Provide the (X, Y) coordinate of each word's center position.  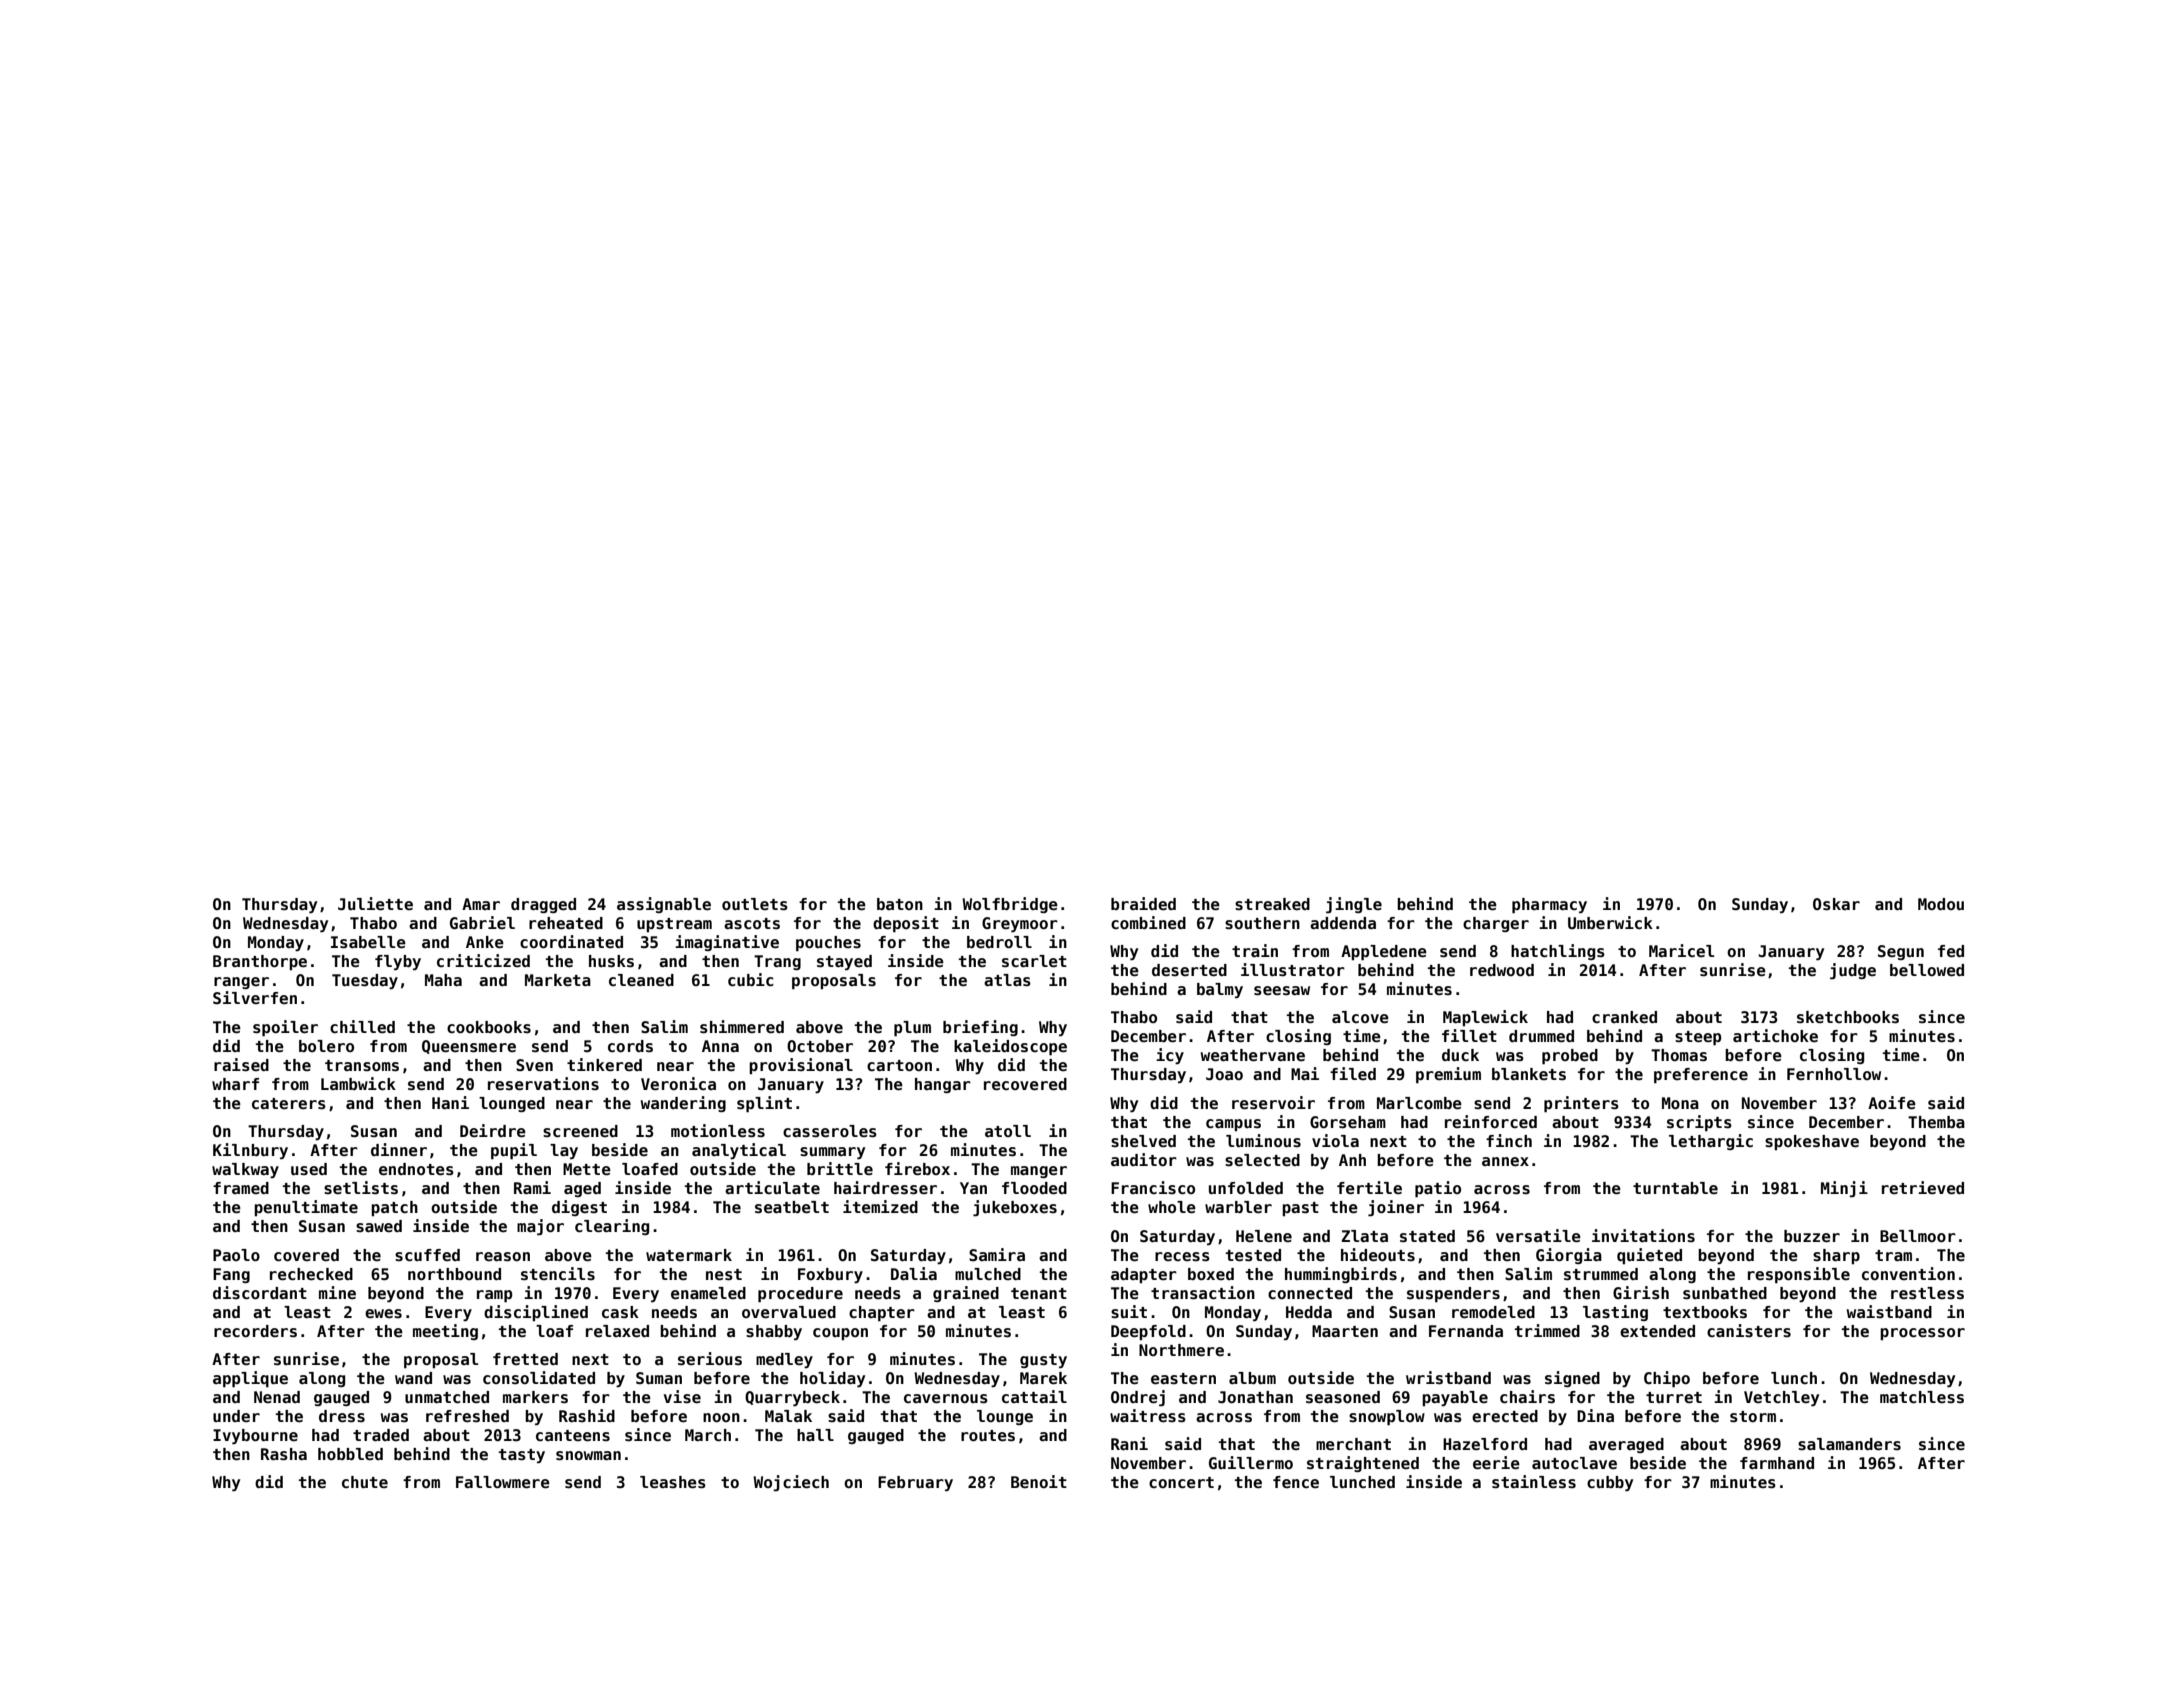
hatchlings (1558, 952)
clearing (612, 1227)
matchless (1922, 1397)
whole (1172, 1207)
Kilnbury (250, 1151)
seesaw (1282, 991)
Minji (1844, 1189)
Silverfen (255, 998)
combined (1148, 923)
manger (1039, 1172)
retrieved (1923, 1188)
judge (1853, 971)
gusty (1043, 1361)
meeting (445, 1332)
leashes (673, 1482)
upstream (674, 925)
